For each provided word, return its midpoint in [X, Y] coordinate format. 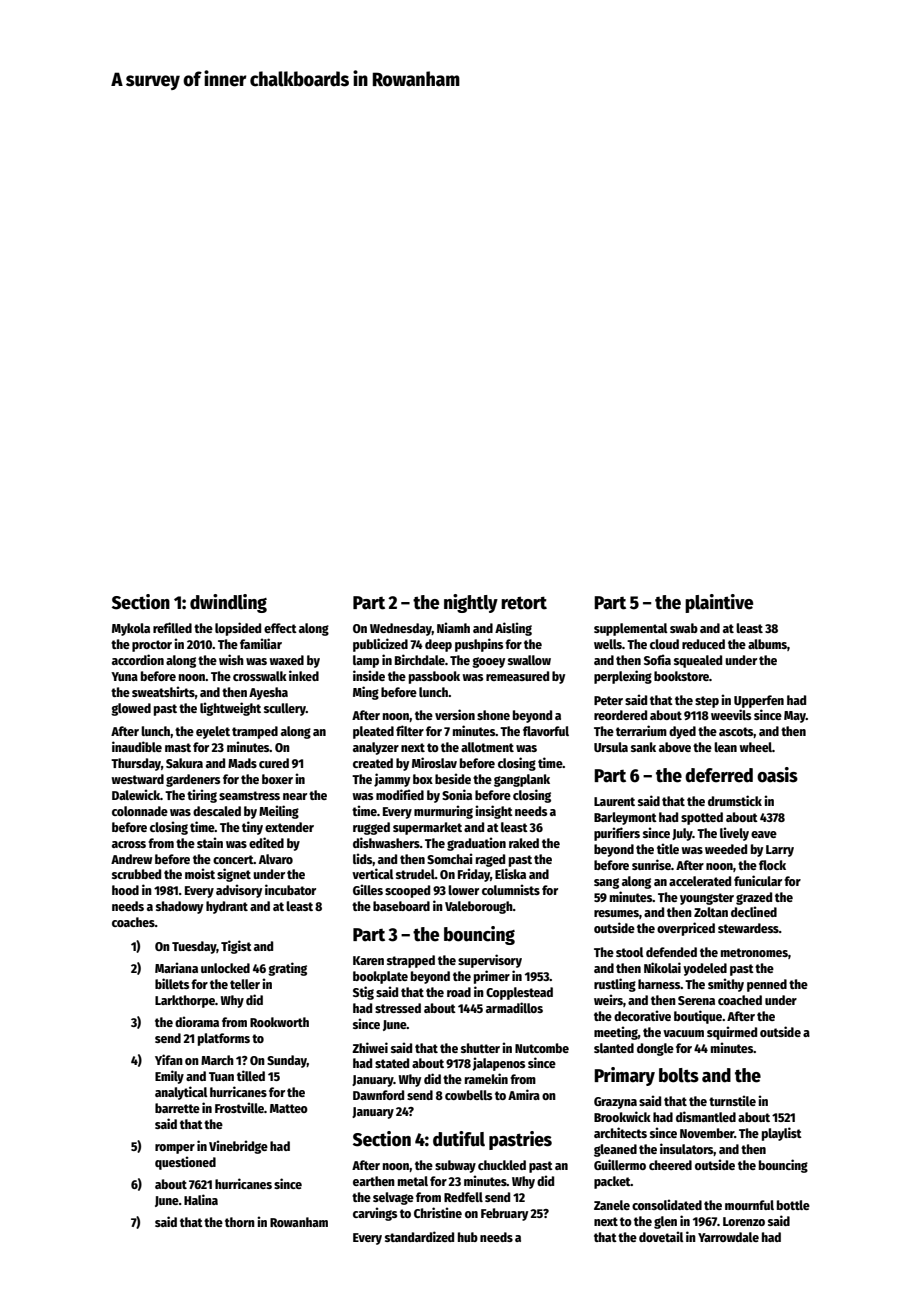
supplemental [631, 629]
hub [468, 1237]
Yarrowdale [728, 1237]
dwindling [228, 603]
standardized [419, 1236]
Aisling [513, 629]
